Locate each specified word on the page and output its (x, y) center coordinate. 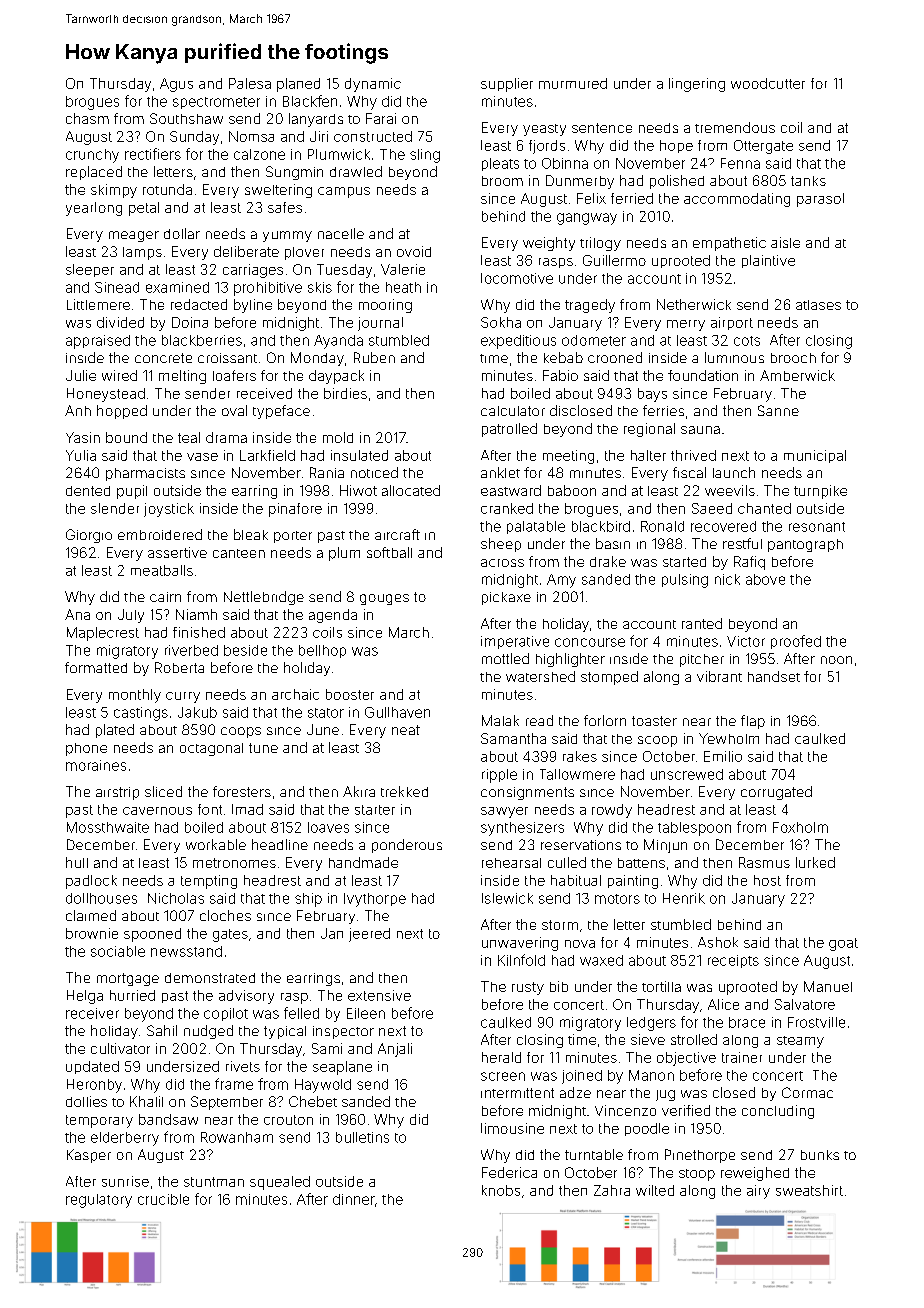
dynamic (373, 85)
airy (758, 1192)
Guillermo (614, 260)
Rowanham (237, 1137)
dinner (354, 1199)
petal (144, 209)
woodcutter (768, 83)
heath (403, 287)
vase (202, 457)
